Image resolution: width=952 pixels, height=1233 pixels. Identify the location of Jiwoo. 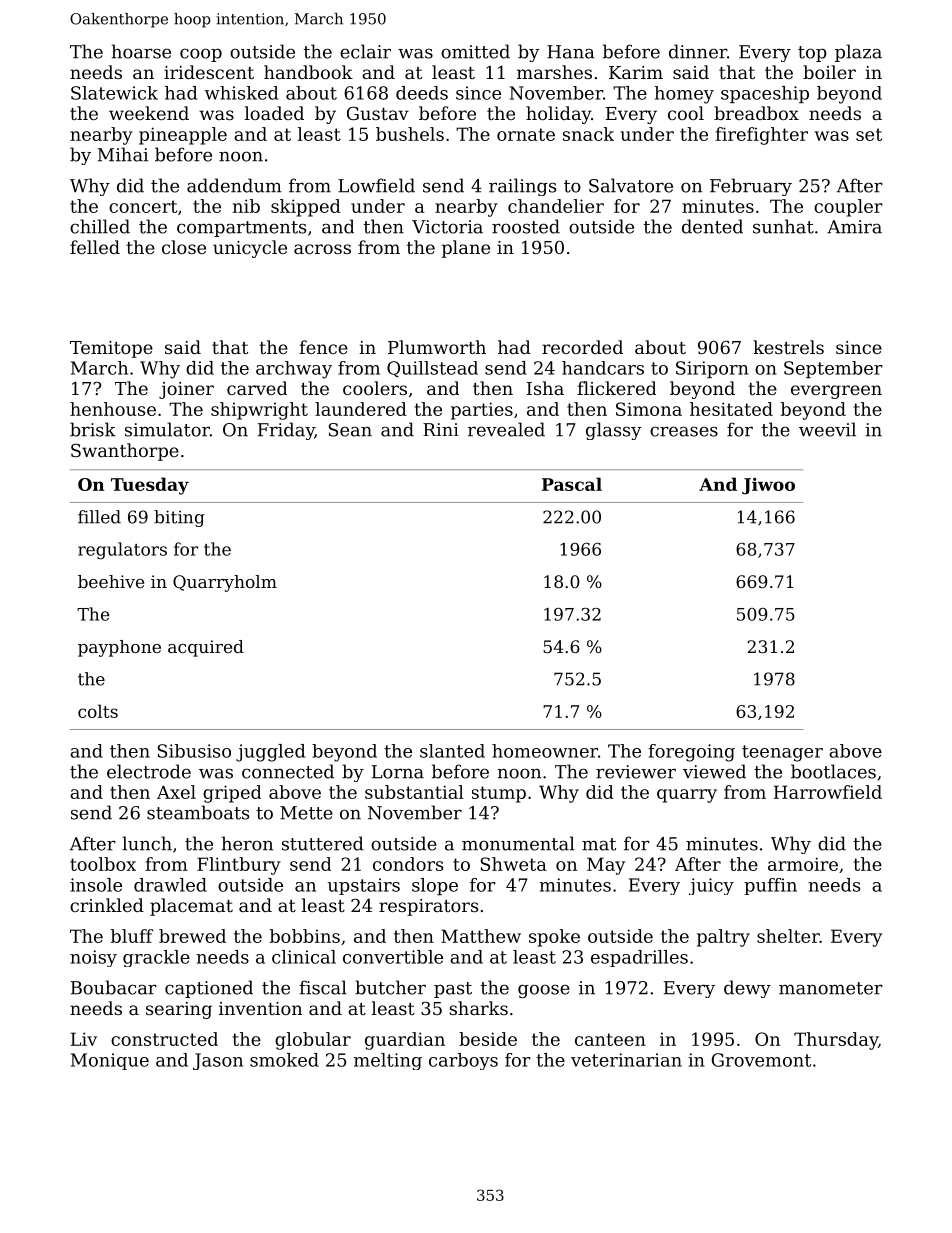
(768, 486).
